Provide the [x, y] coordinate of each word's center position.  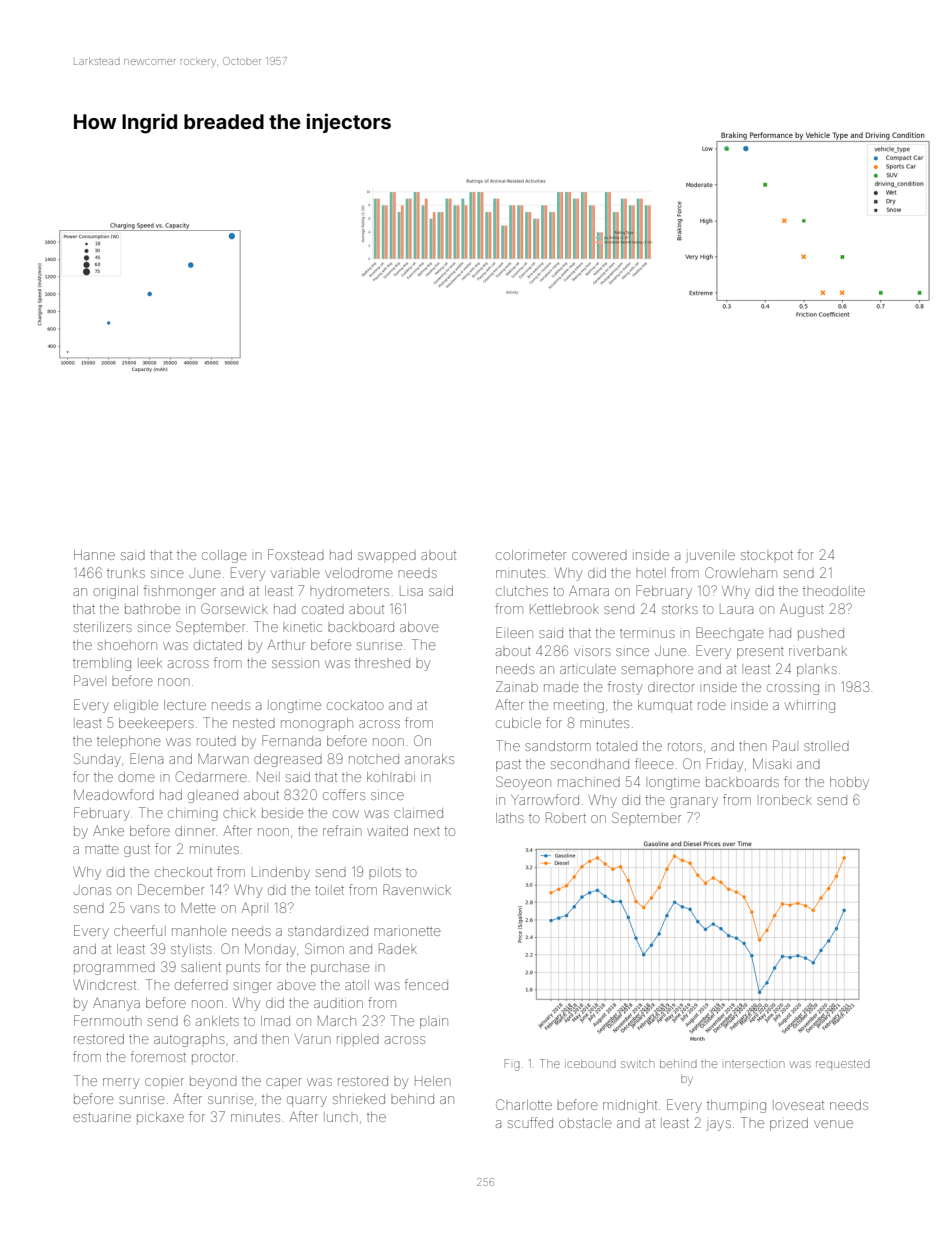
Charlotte [524, 1104]
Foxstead [296, 554]
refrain [342, 830]
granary [694, 802]
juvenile [710, 557]
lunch [341, 1117]
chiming [193, 814]
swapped [387, 557]
